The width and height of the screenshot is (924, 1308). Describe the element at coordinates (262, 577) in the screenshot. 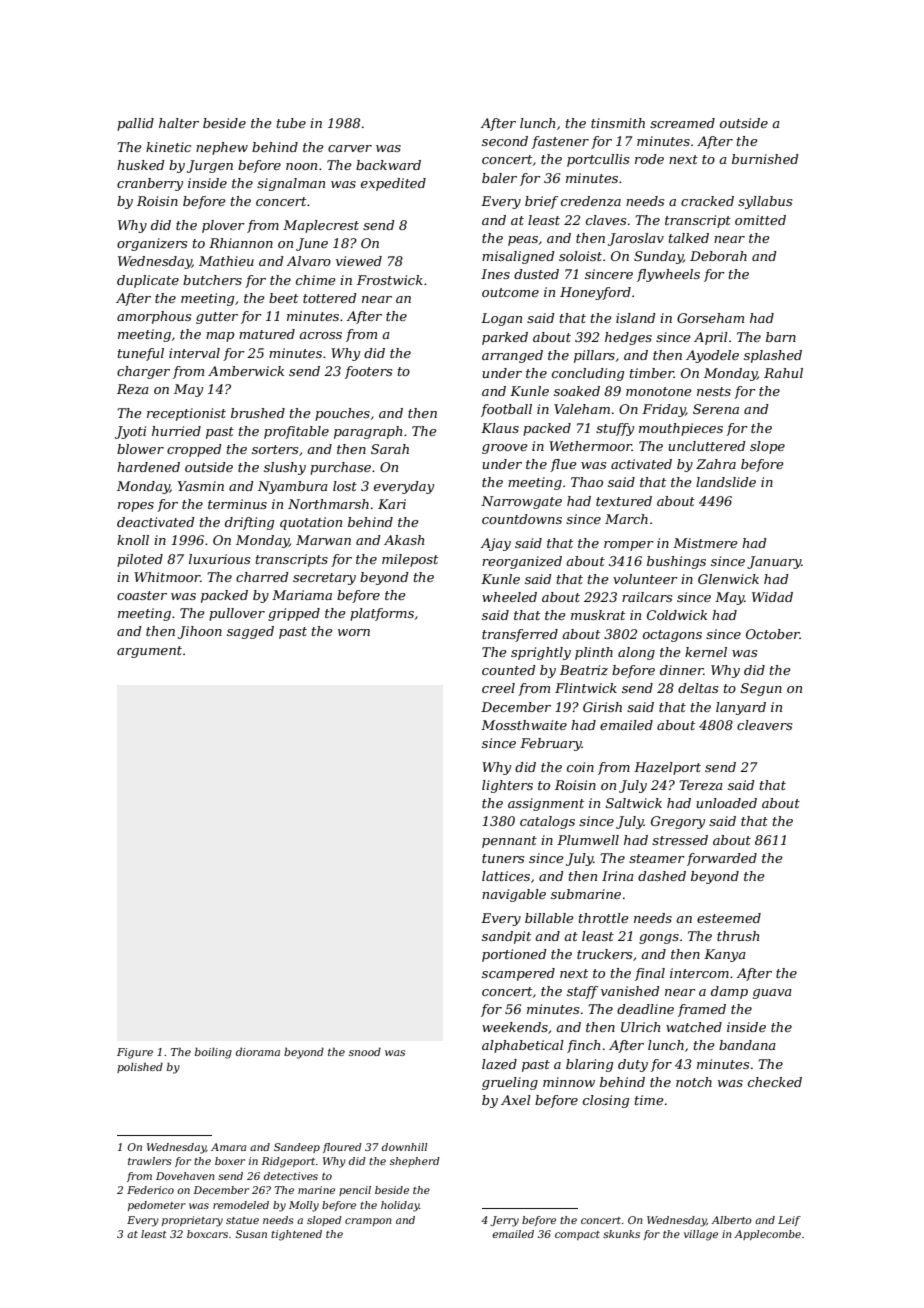

I see `charred` at that location.
